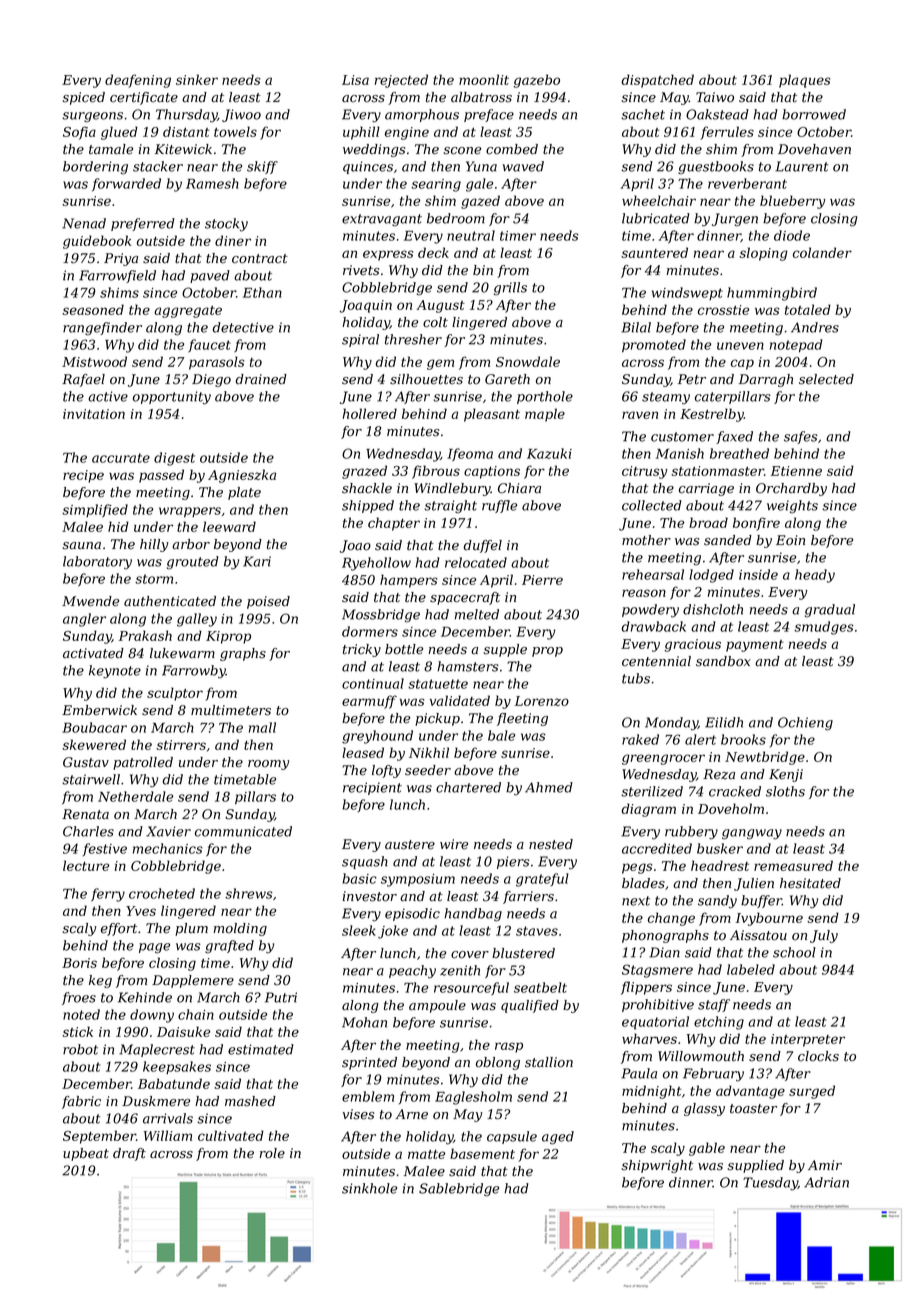 The image size is (924, 1308). Describe the element at coordinates (666, 398) in the screenshot. I see `steamy` at that location.
